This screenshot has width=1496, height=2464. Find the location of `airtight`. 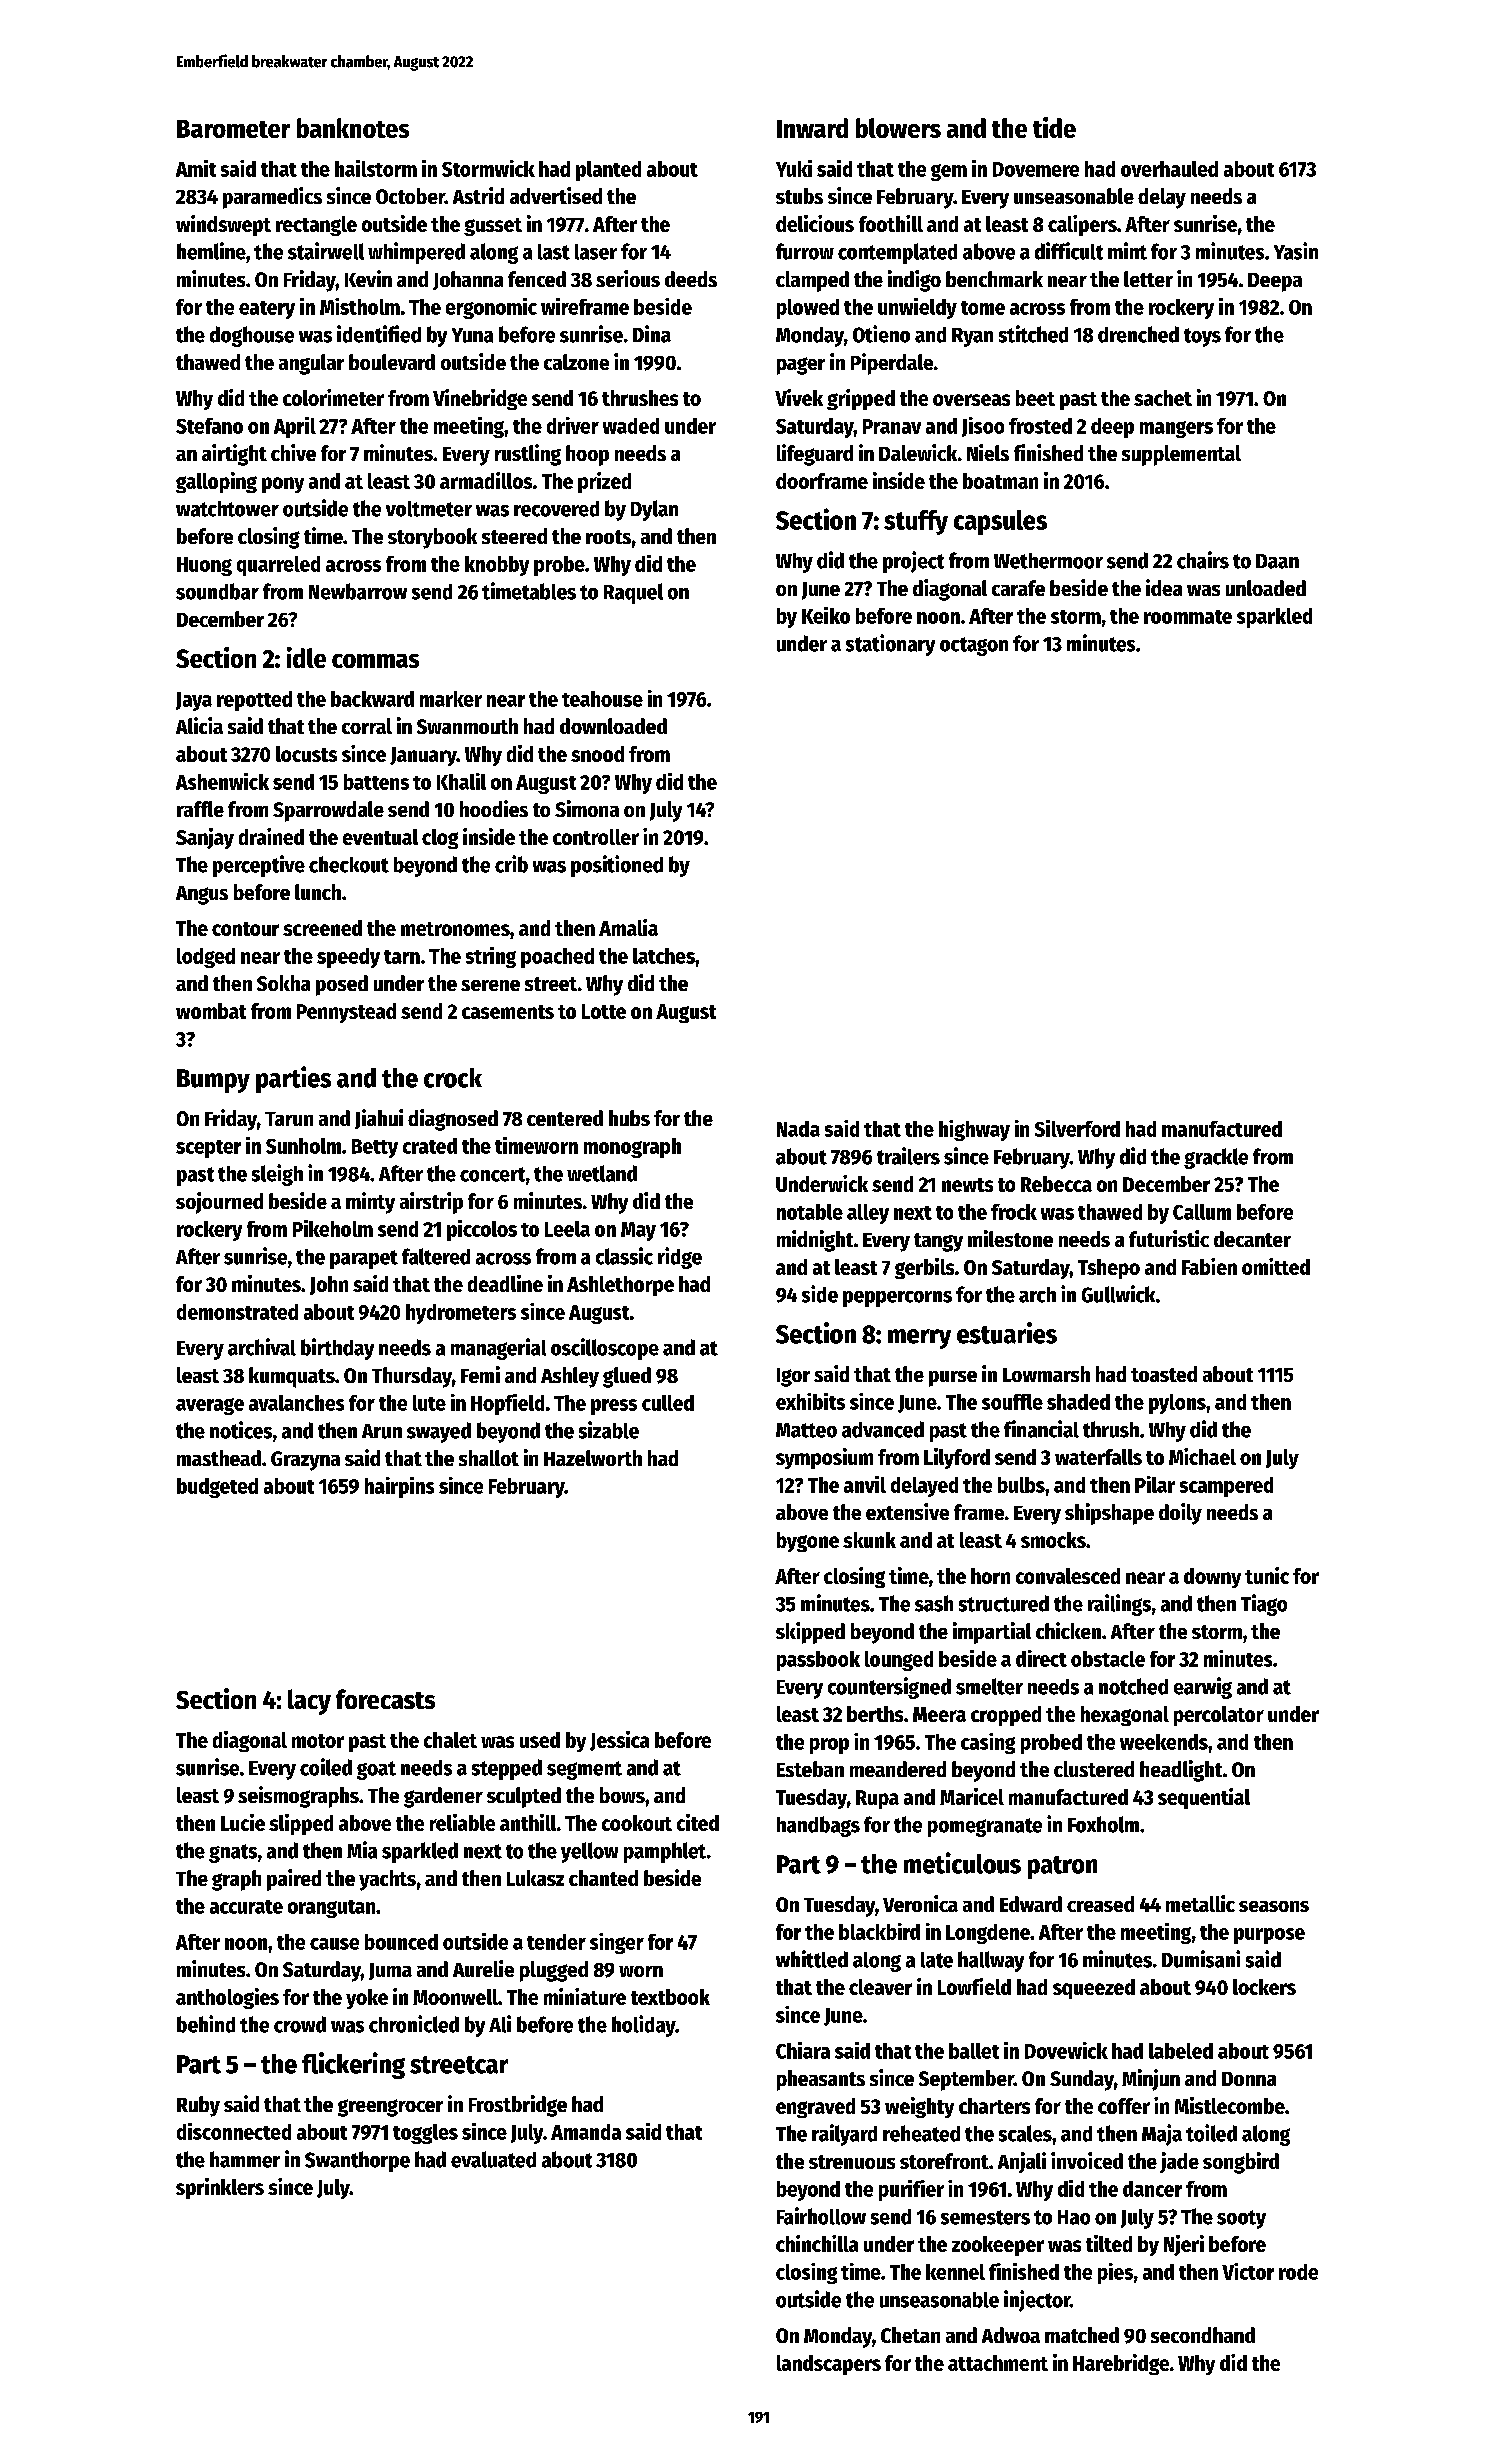

airtight is located at coordinates (234, 455).
